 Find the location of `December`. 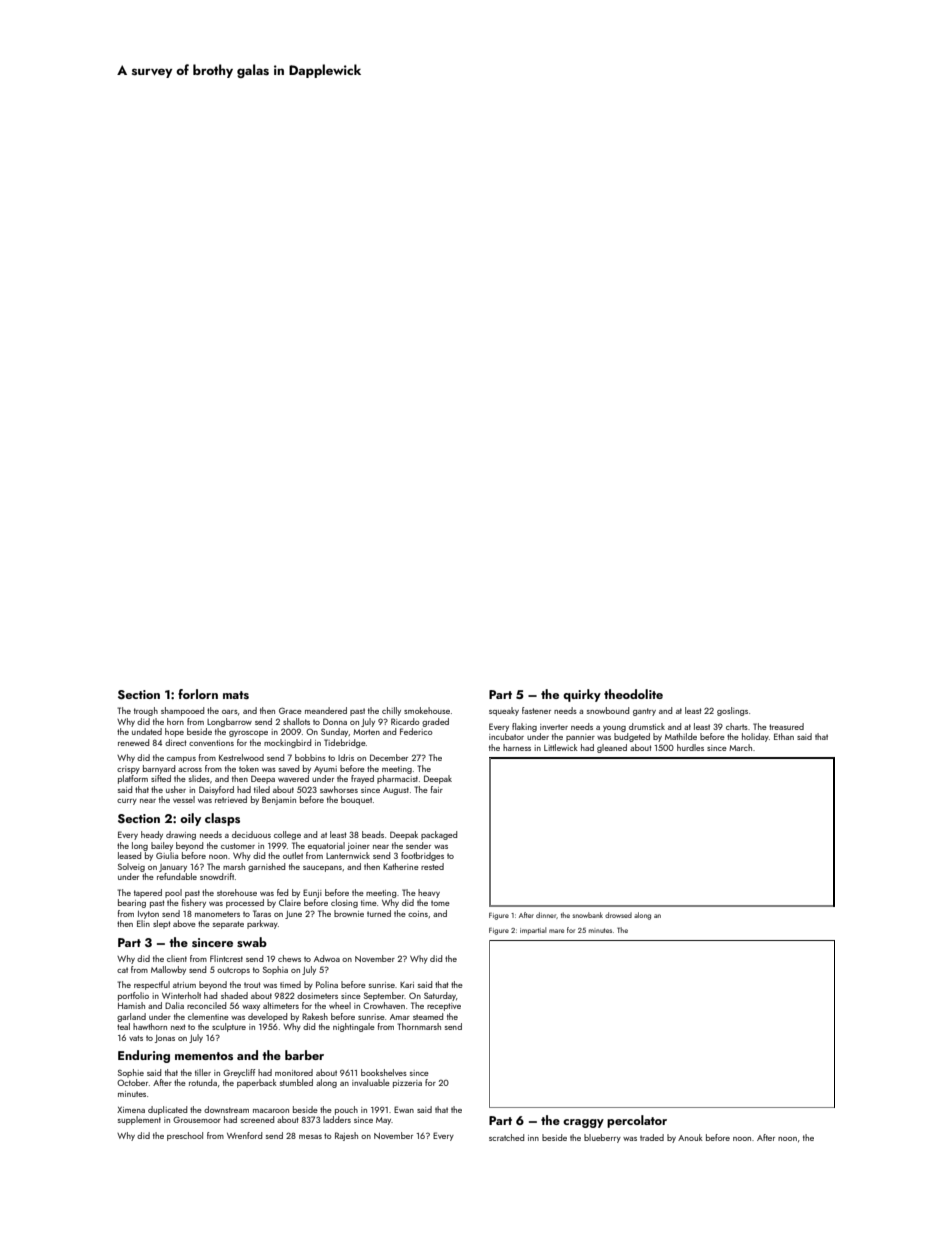

December is located at coordinates (389, 757).
